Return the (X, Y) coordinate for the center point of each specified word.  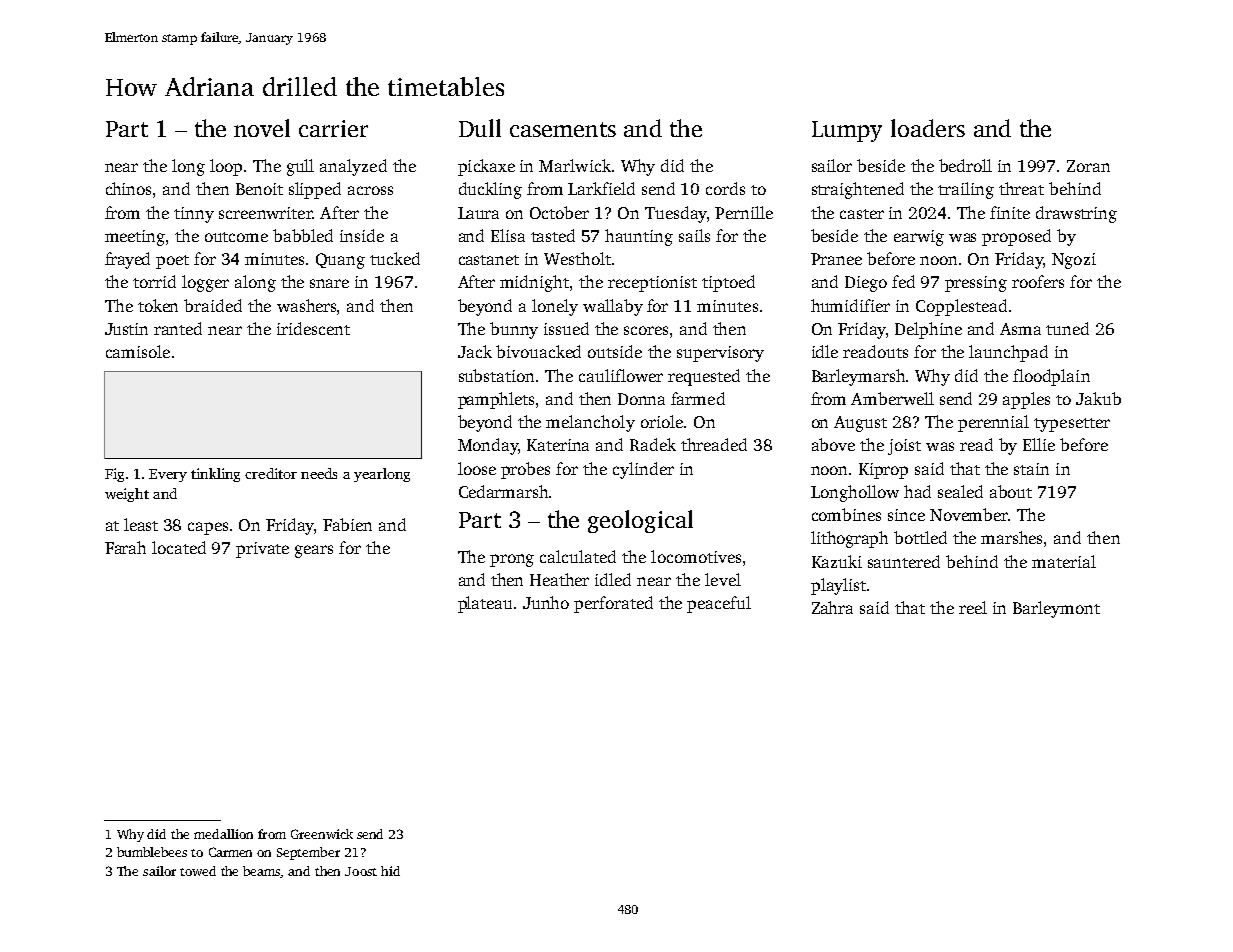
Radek (653, 444)
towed (198, 871)
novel (262, 128)
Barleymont (1056, 609)
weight (127, 495)
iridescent (313, 328)
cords (725, 188)
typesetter (1072, 425)
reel (973, 607)
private (262, 550)
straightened (858, 190)
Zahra (832, 607)
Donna (641, 399)
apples (1026, 400)
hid (390, 871)
